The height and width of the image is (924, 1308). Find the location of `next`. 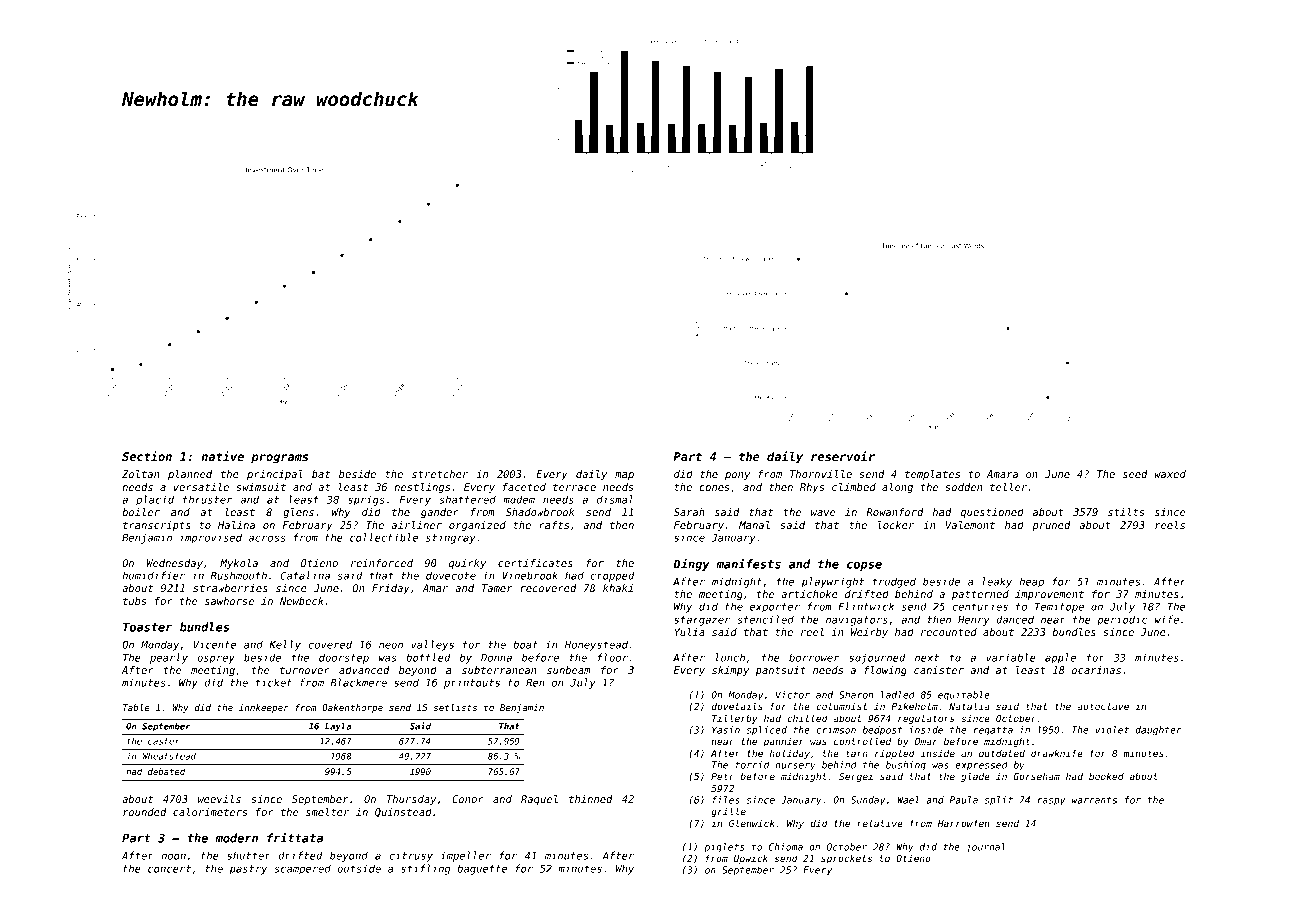

next is located at coordinates (927, 658).
